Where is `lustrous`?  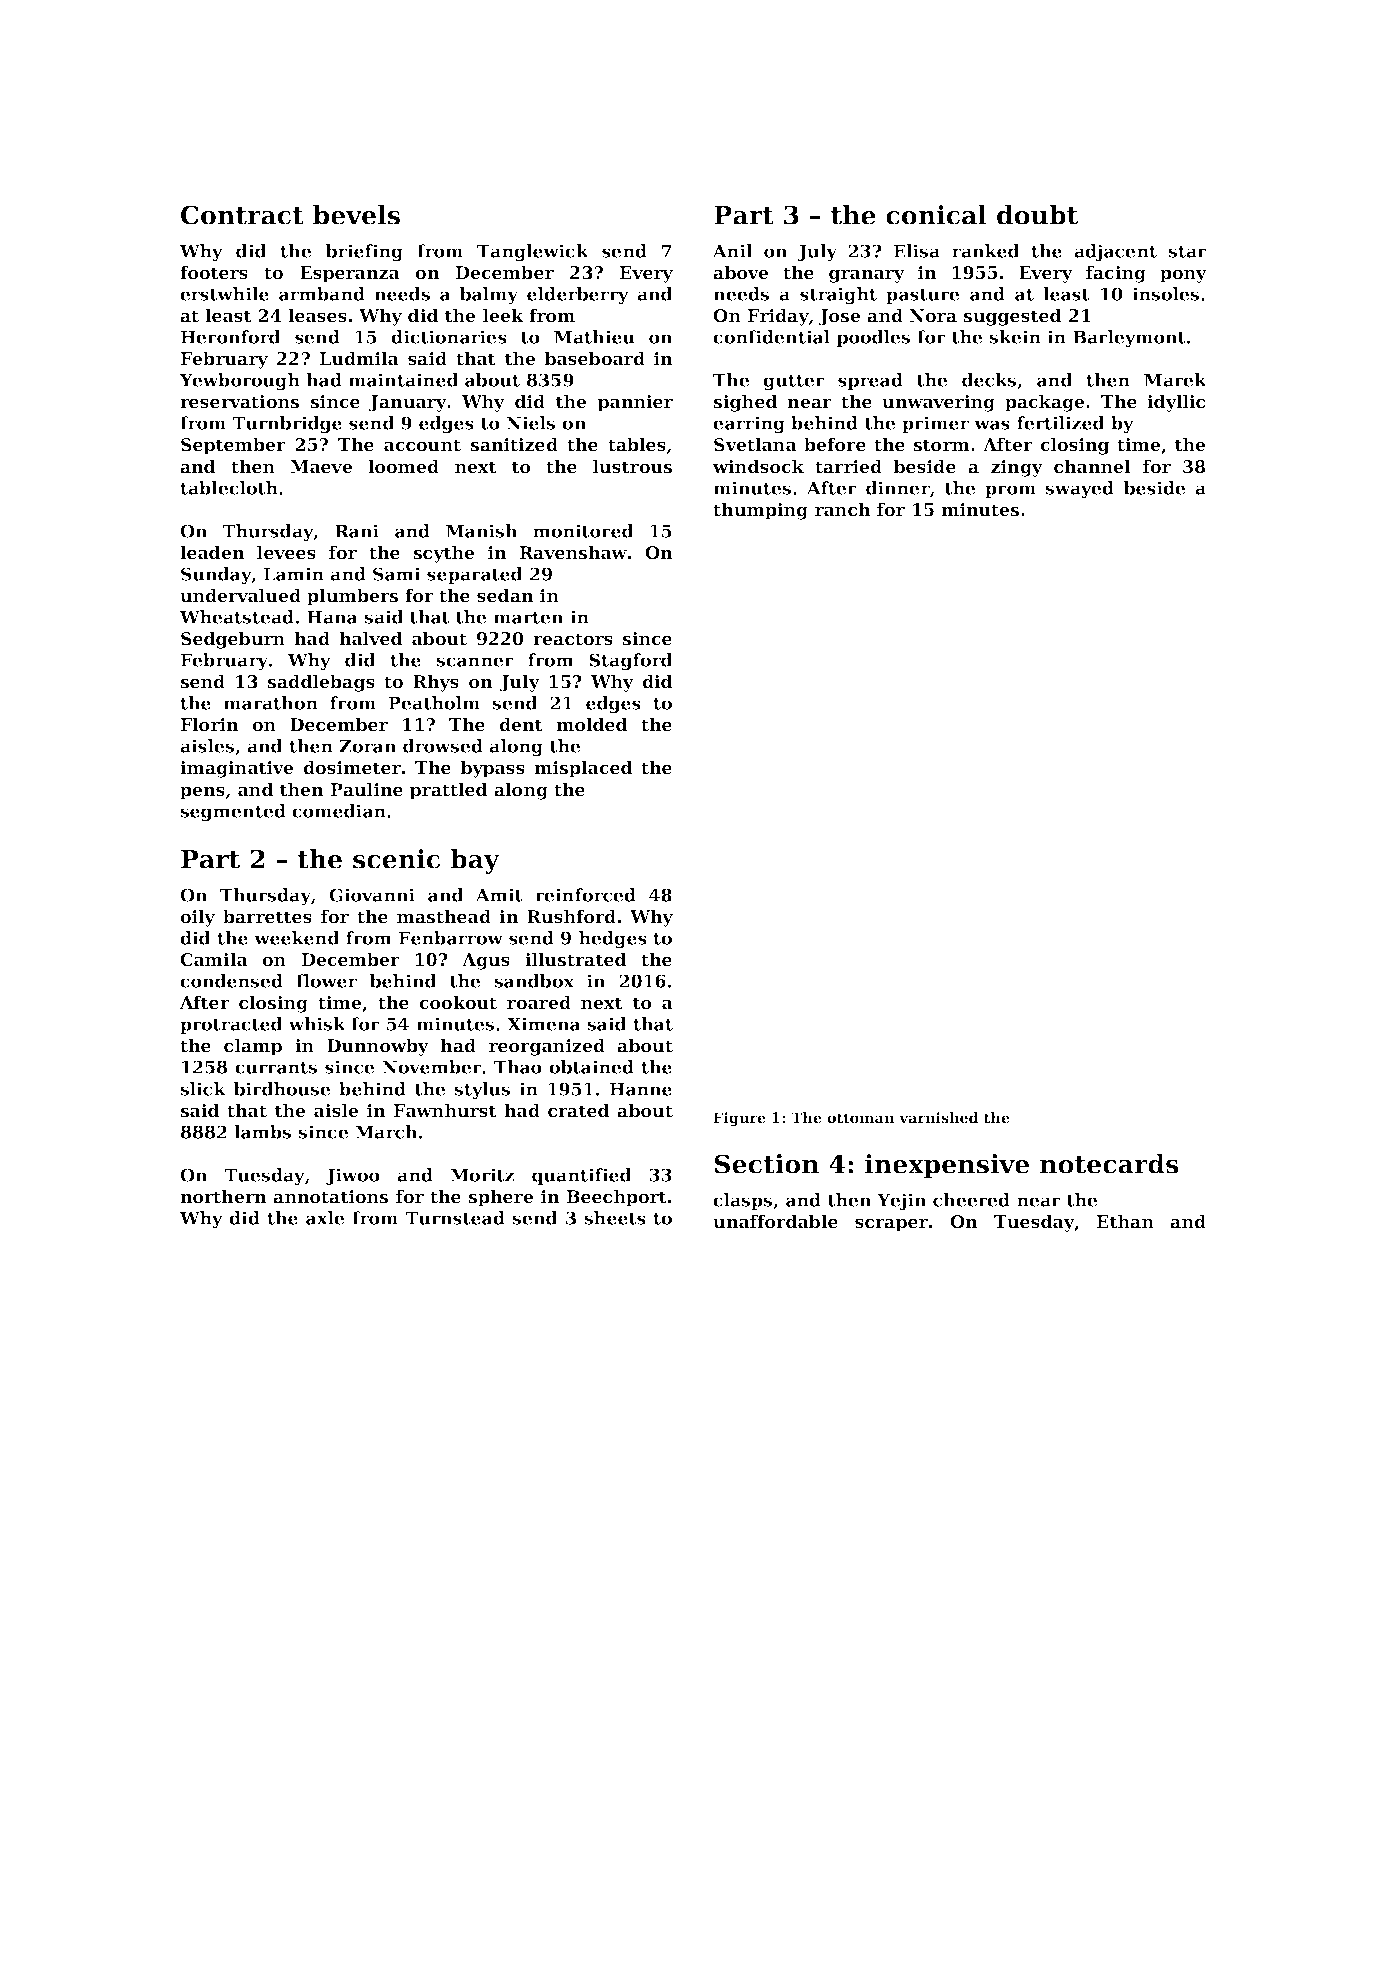 lustrous is located at coordinates (632, 466).
